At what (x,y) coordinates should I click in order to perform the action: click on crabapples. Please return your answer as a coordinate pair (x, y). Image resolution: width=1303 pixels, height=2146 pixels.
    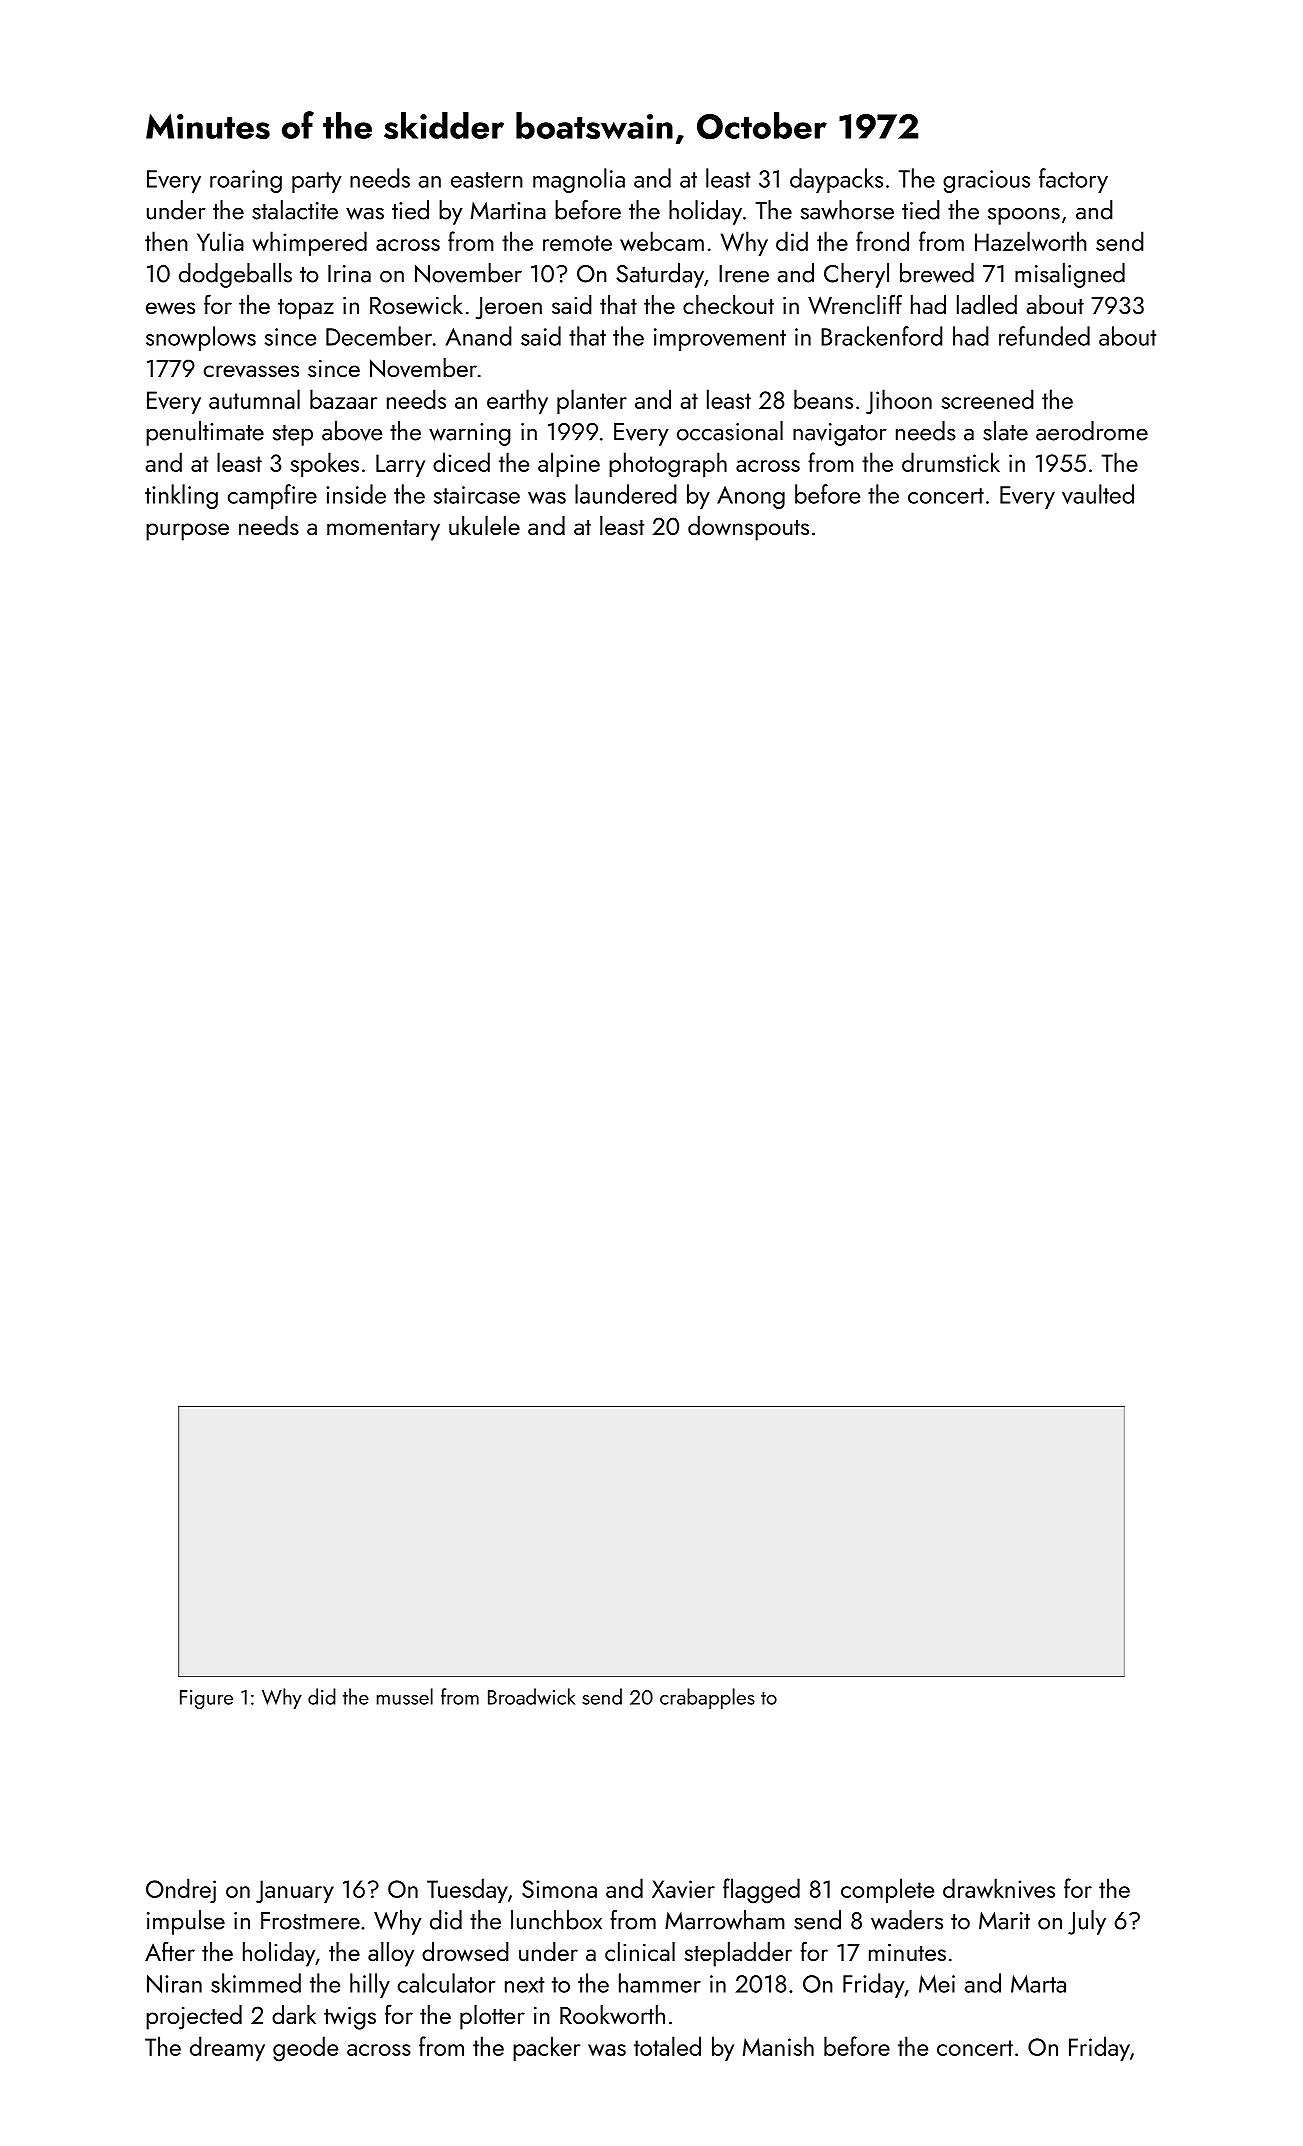
    Looking at the image, I should click on (707, 1698).
